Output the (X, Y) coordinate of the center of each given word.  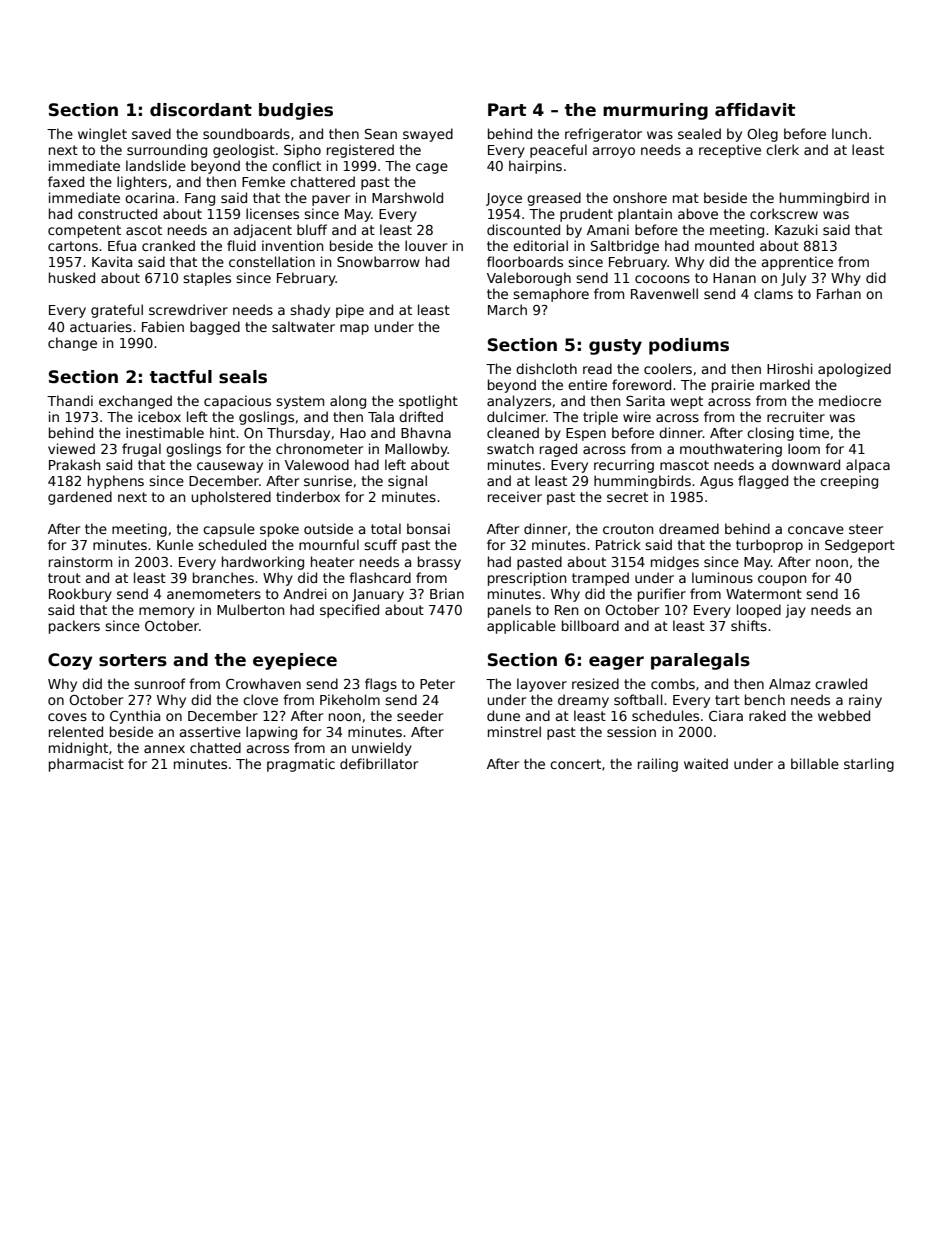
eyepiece (295, 661)
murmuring (655, 111)
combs (673, 683)
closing (770, 434)
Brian (447, 593)
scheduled (232, 544)
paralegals (700, 661)
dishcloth (546, 368)
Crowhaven (263, 683)
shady (310, 311)
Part (507, 110)
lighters (142, 183)
